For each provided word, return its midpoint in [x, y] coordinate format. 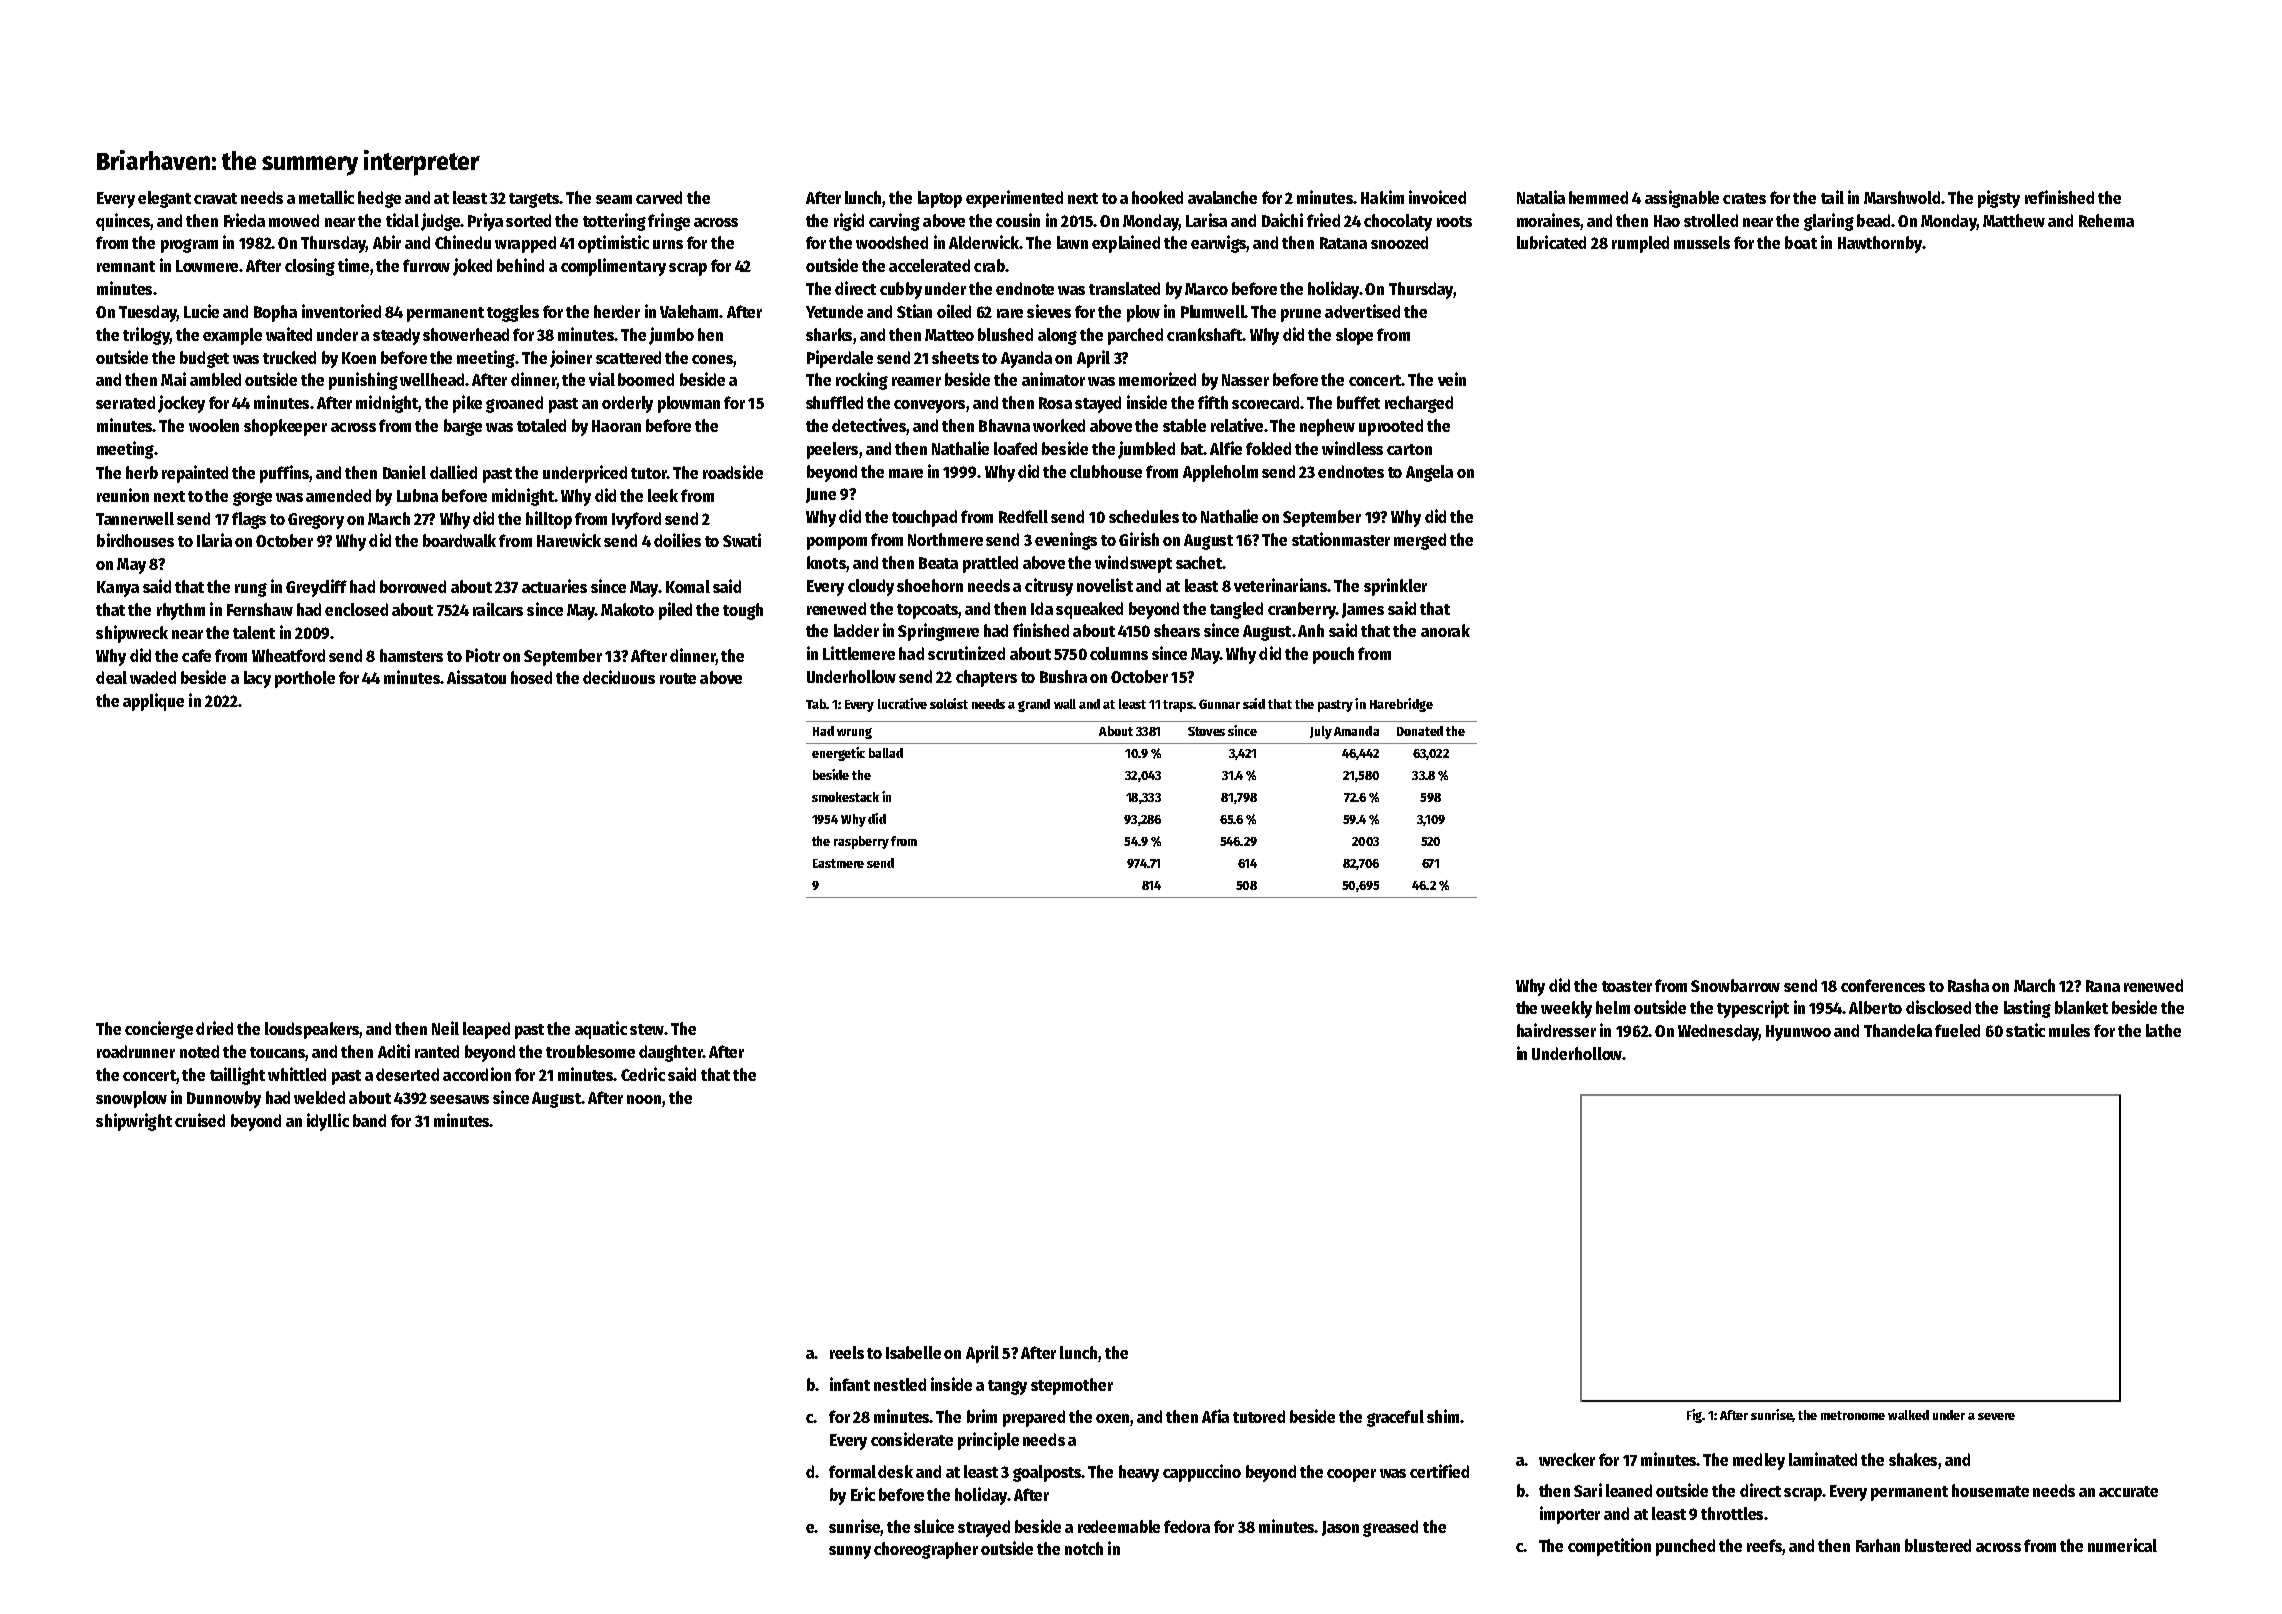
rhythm [181, 611]
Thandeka [1898, 1030]
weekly [1566, 1009]
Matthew [2014, 220]
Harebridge [1401, 705]
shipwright [134, 1122]
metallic [326, 197]
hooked [1157, 197]
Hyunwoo [1798, 1033]
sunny [850, 1552]
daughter [671, 1053]
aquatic [601, 1030]
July [1321, 732]
